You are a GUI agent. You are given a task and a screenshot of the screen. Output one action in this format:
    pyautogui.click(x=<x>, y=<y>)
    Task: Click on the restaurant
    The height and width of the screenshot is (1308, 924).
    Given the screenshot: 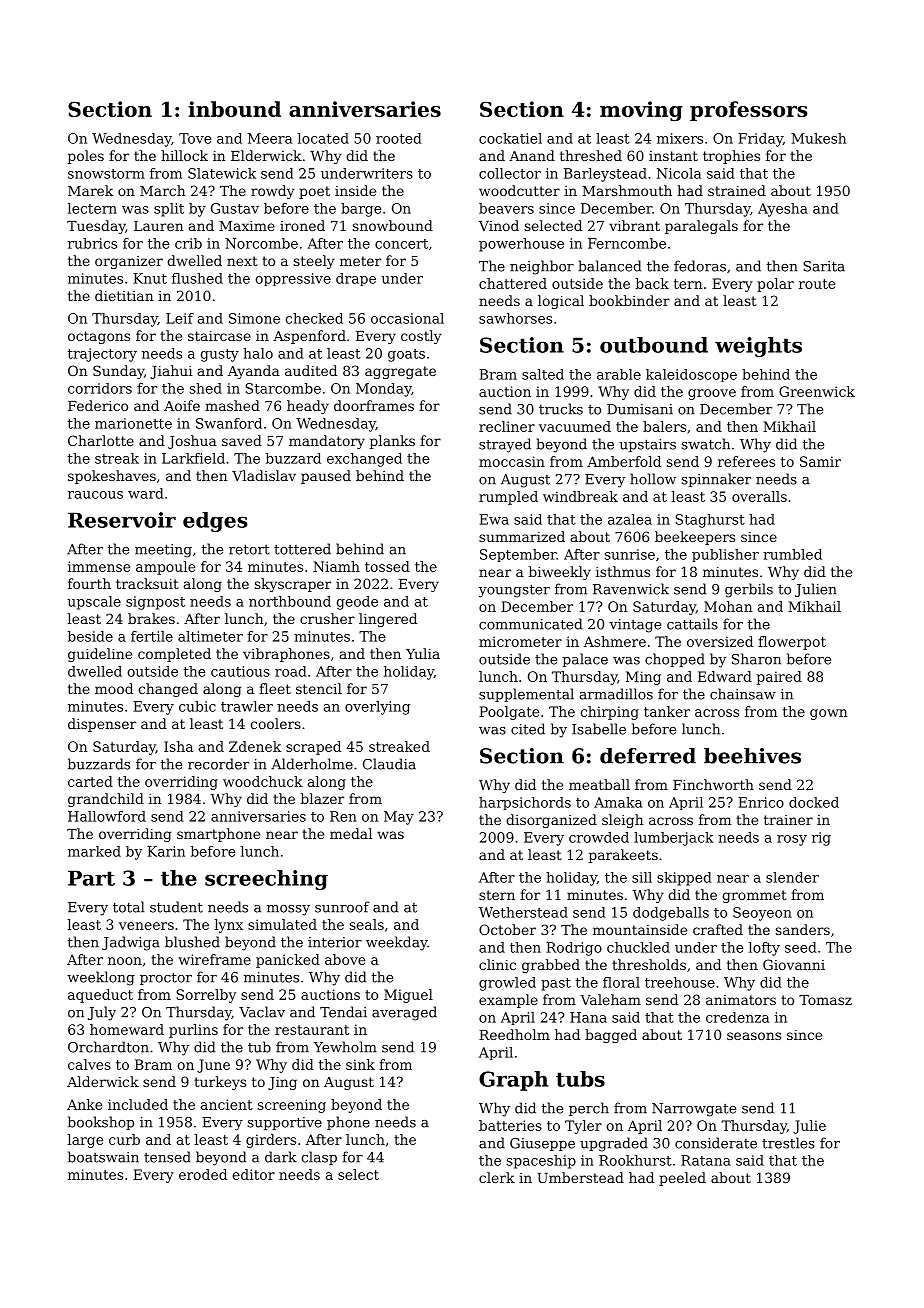 What is the action you would take?
    pyautogui.click(x=312, y=1030)
